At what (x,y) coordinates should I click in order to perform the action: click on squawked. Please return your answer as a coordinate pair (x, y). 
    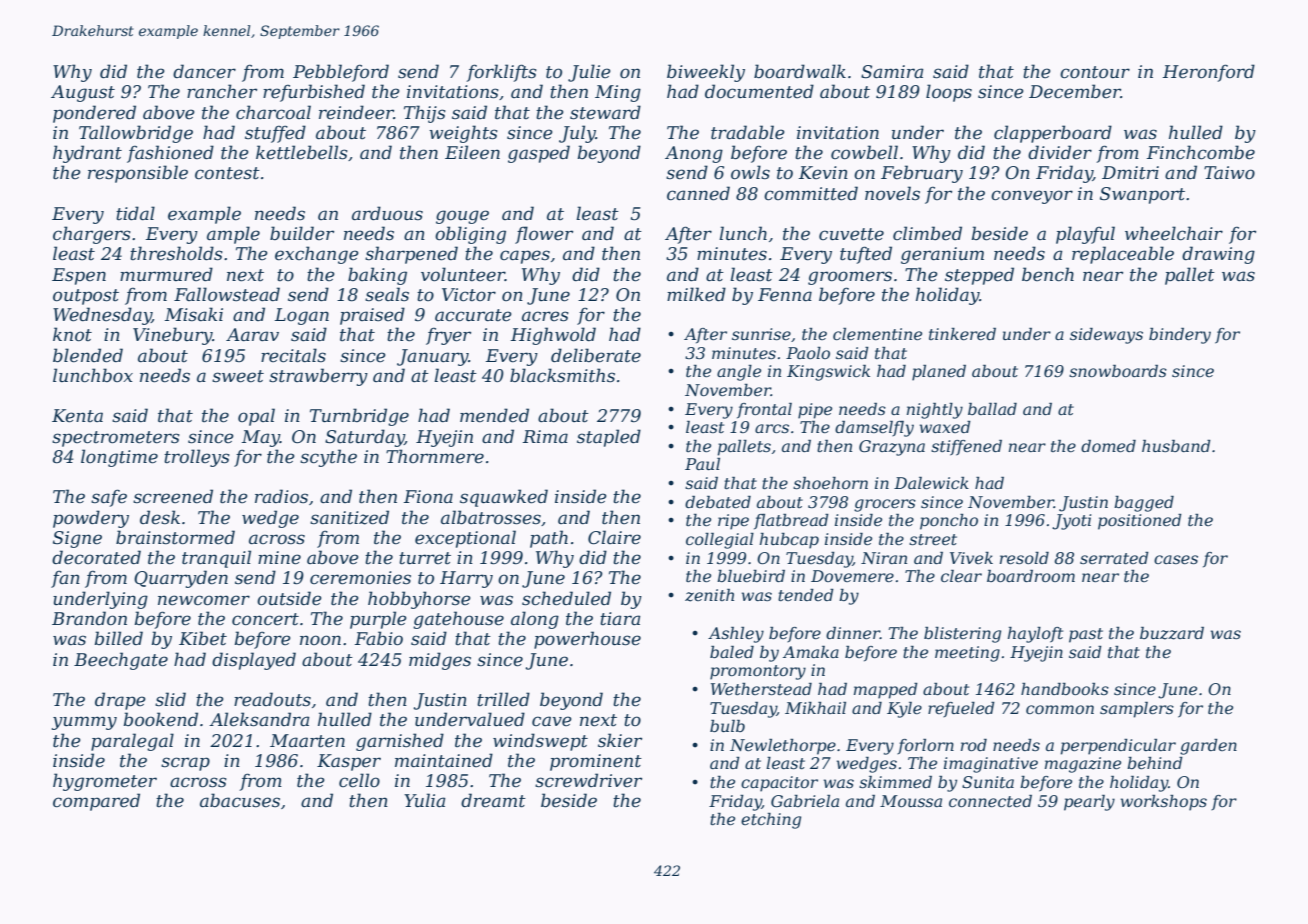
    Looking at the image, I should click on (504, 498).
